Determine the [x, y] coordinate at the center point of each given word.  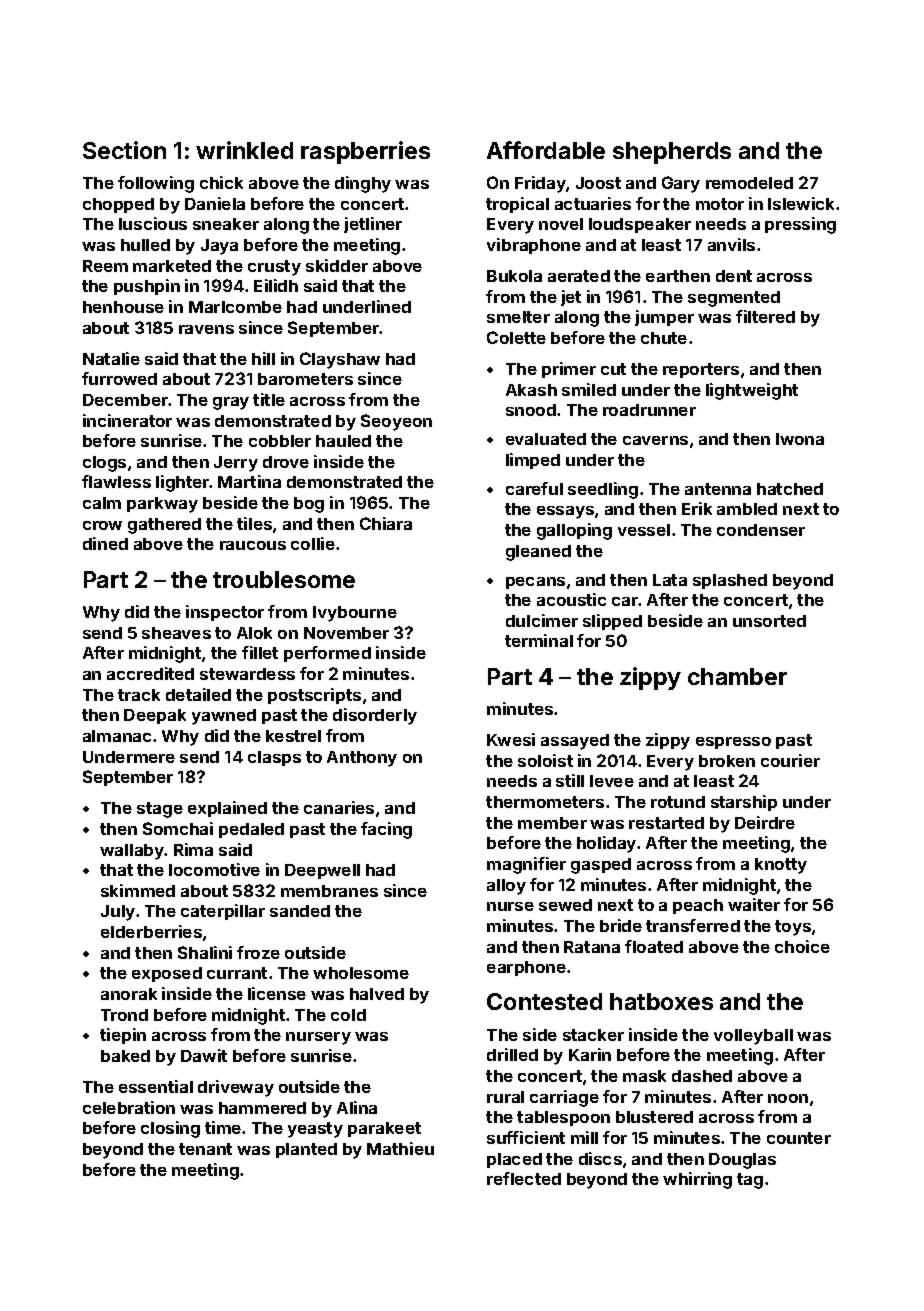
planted [306, 1150]
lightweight [752, 391]
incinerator [127, 420]
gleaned [538, 553]
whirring [697, 1180]
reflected [524, 1178]
